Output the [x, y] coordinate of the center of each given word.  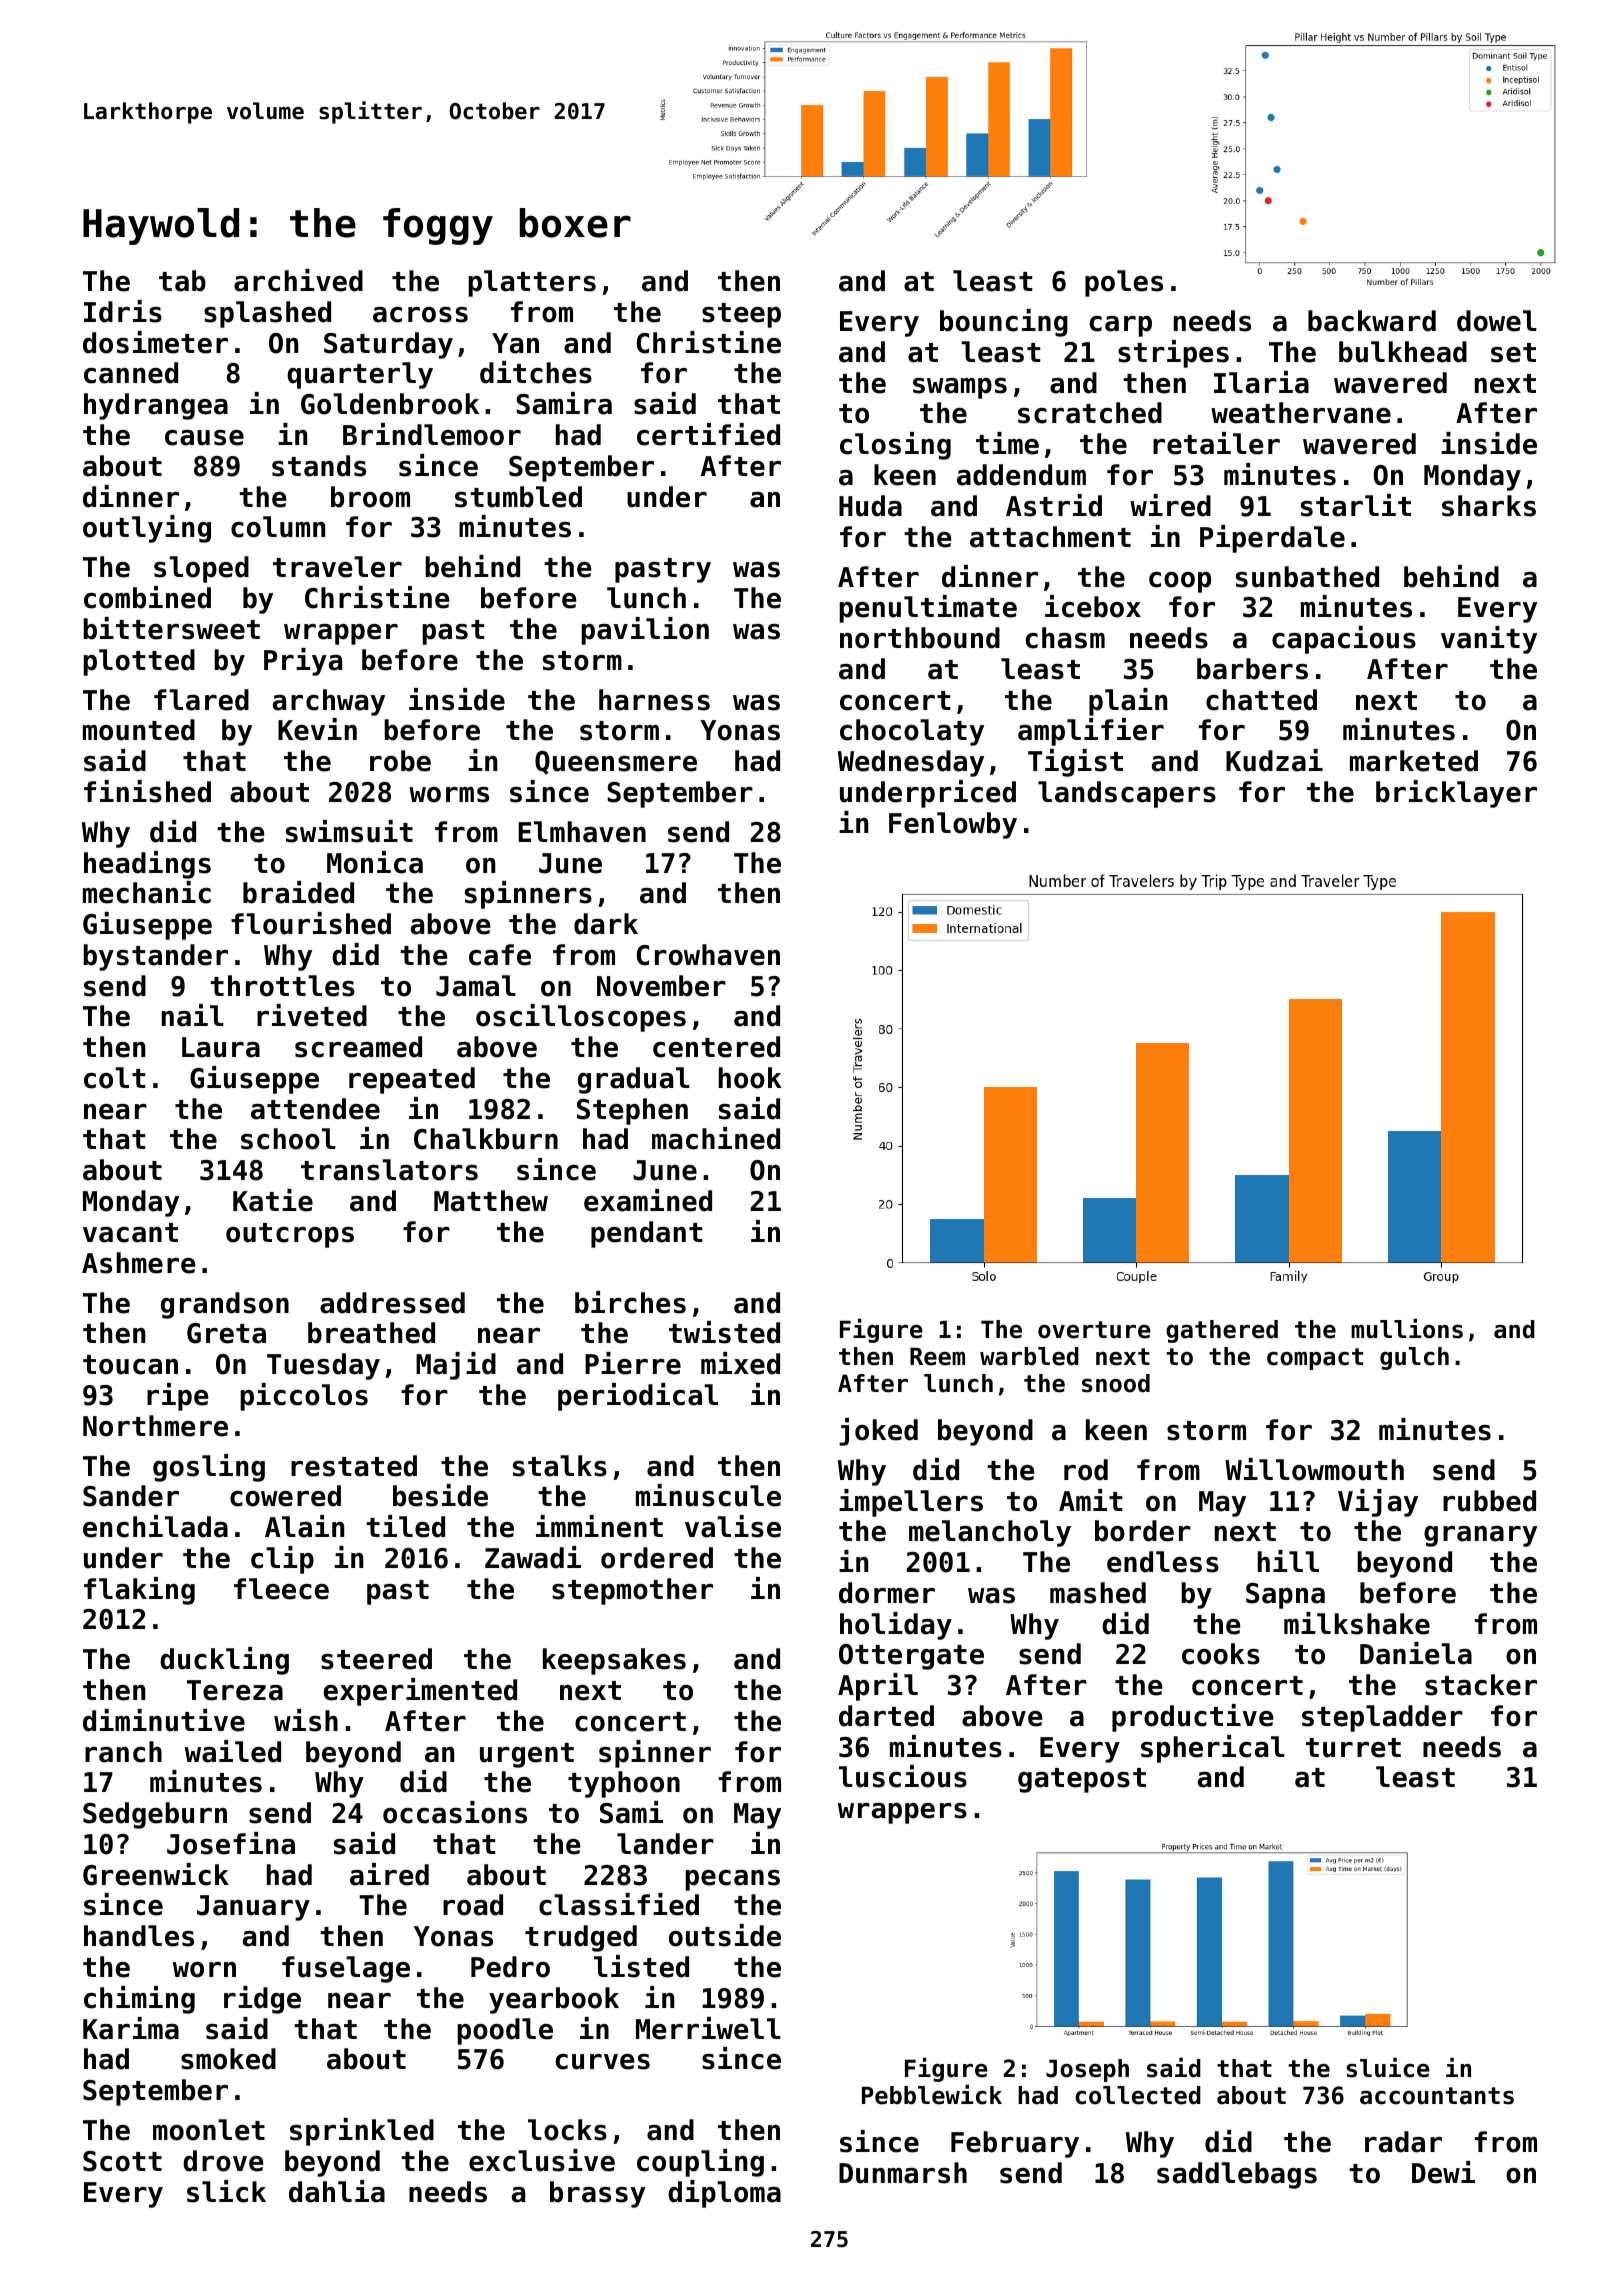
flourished [311, 923]
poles [1124, 283]
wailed [233, 1751]
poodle [505, 2031]
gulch [1414, 1358]
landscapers [1127, 794]
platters [532, 283]
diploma [724, 2194]
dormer [887, 1593]
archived [298, 280]
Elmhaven [582, 832]
